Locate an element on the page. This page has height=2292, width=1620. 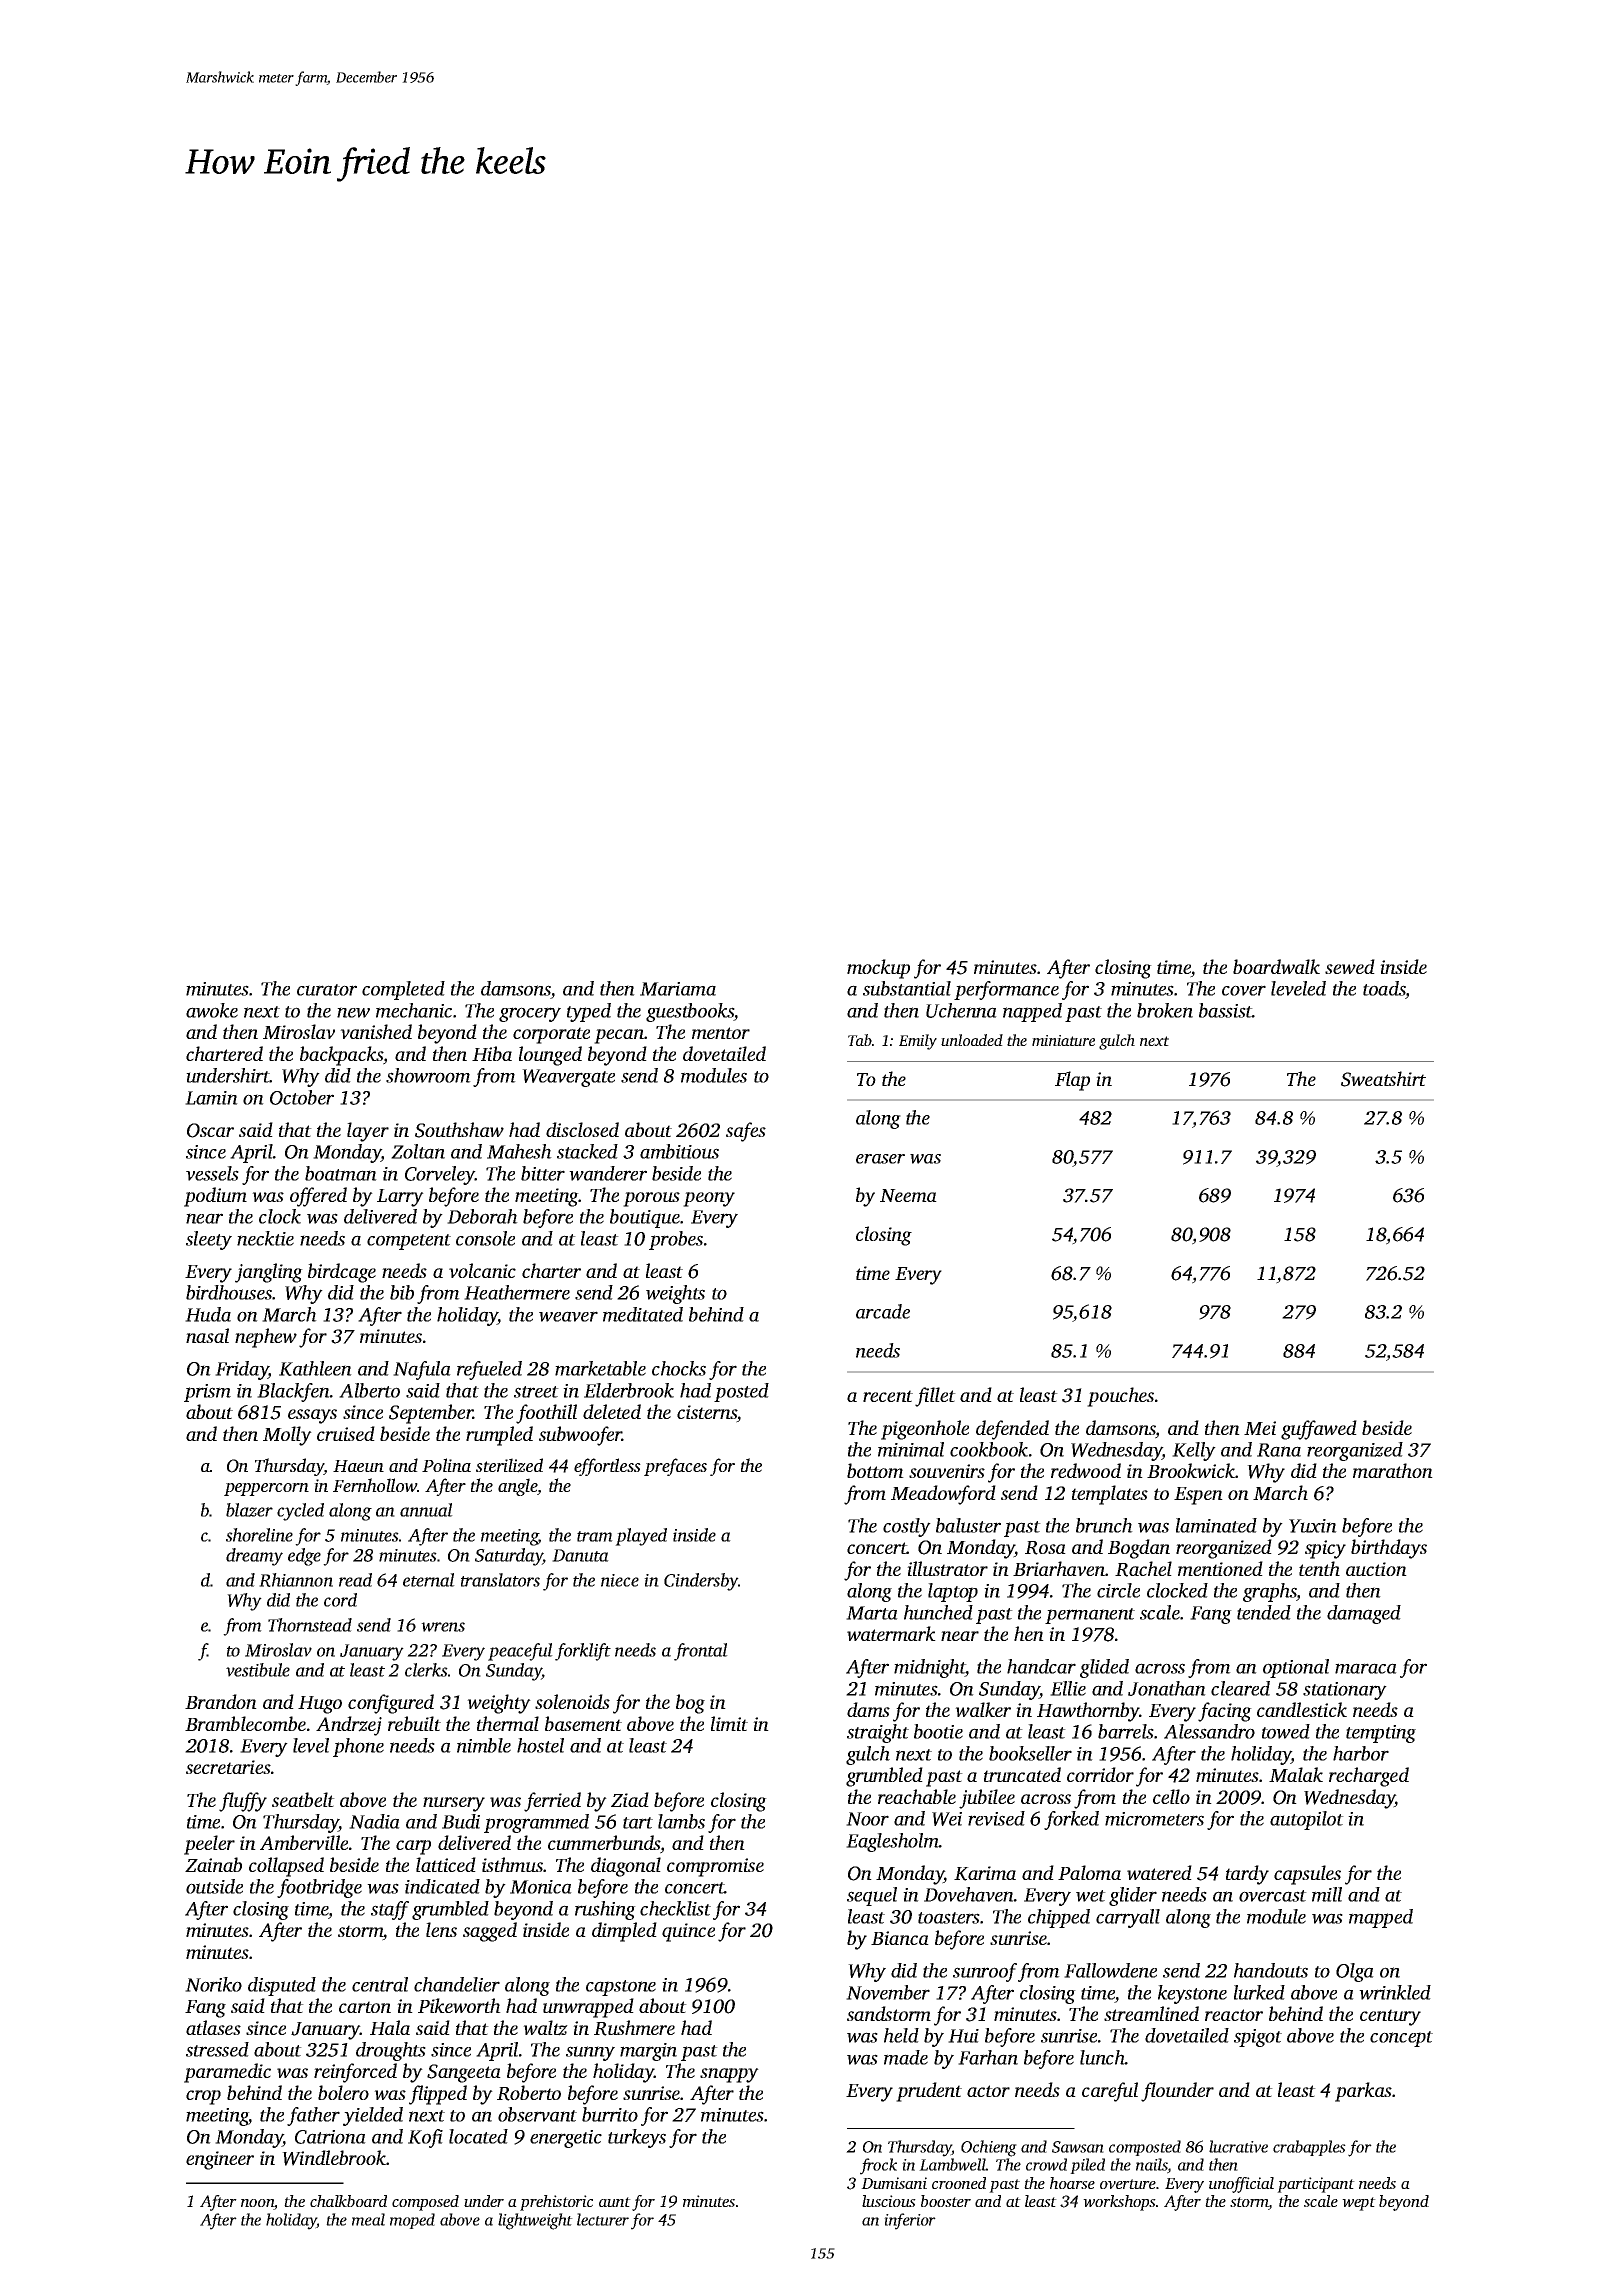
awoke is located at coordinates (212, 1010).
